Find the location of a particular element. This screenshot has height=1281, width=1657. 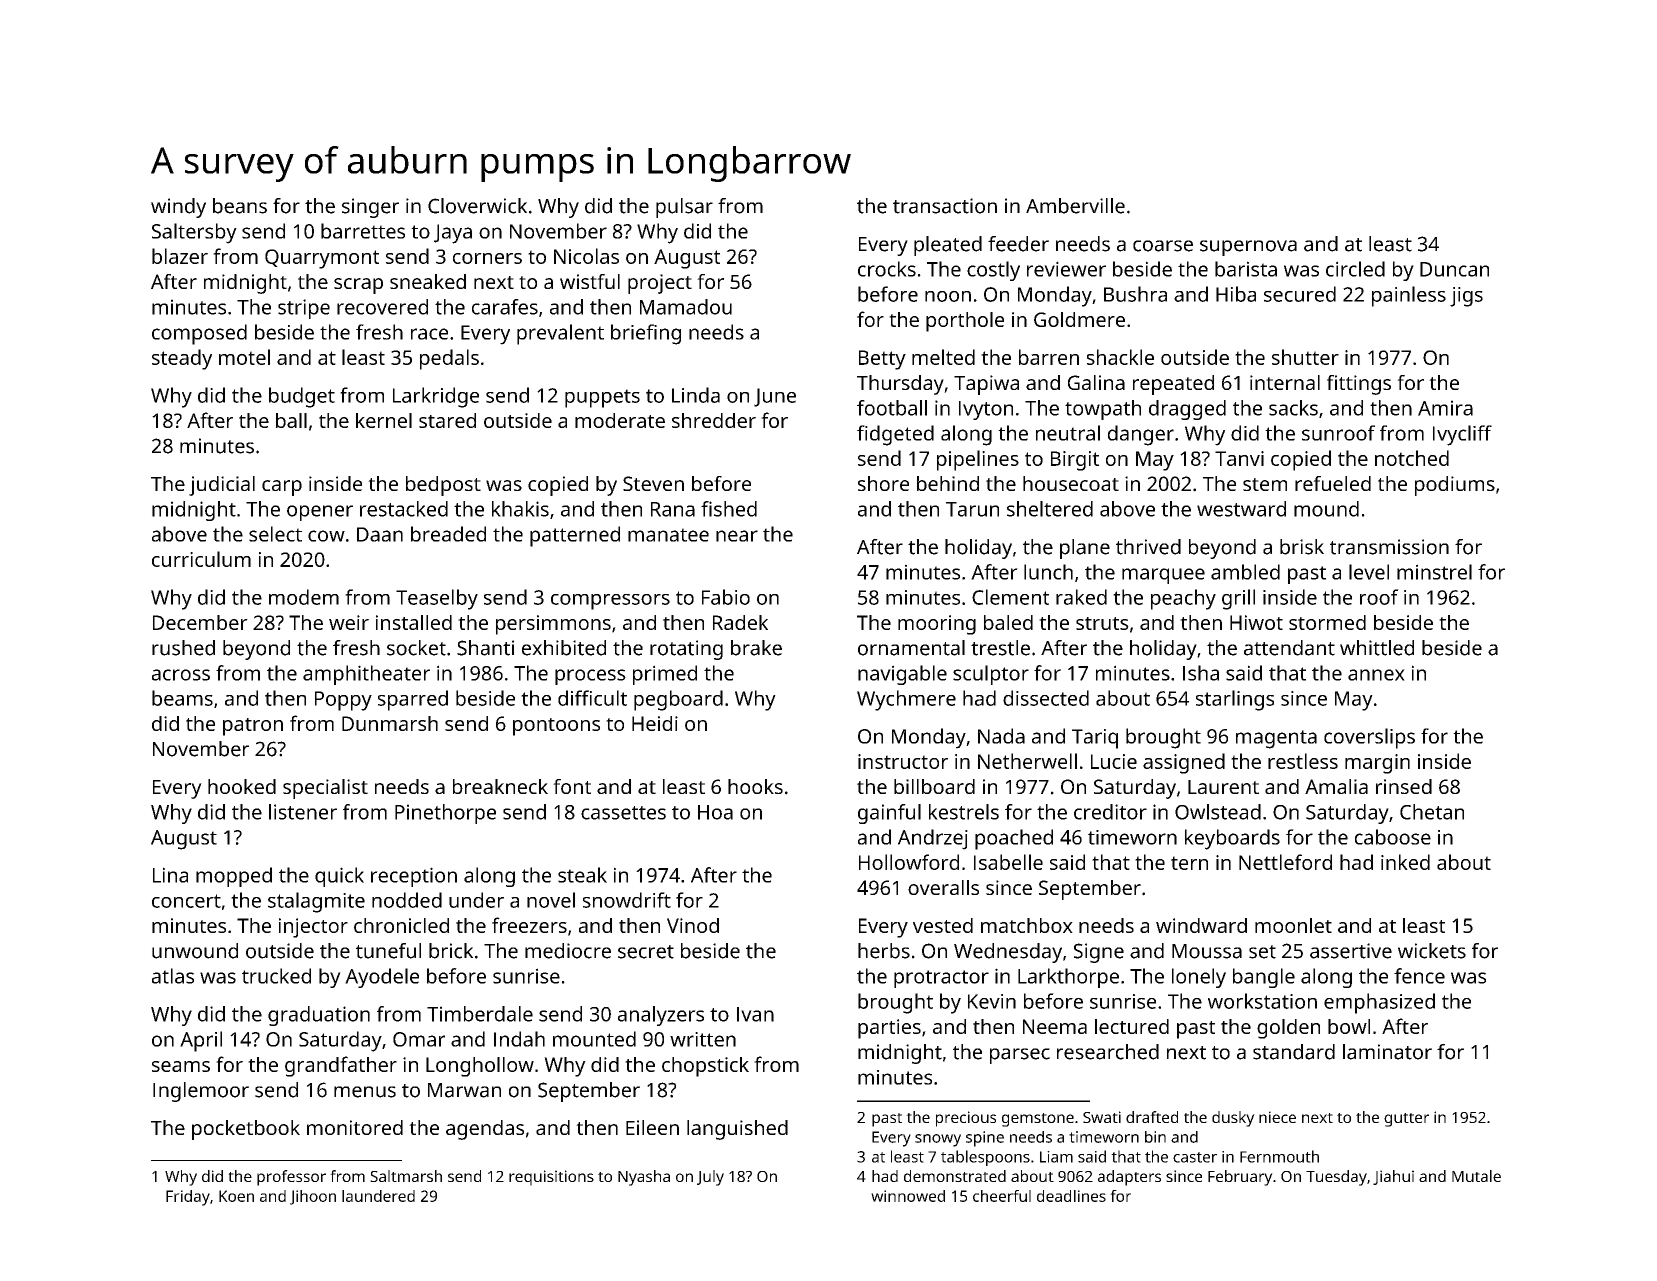

chopstick is located at coordinates (705, 1067).
